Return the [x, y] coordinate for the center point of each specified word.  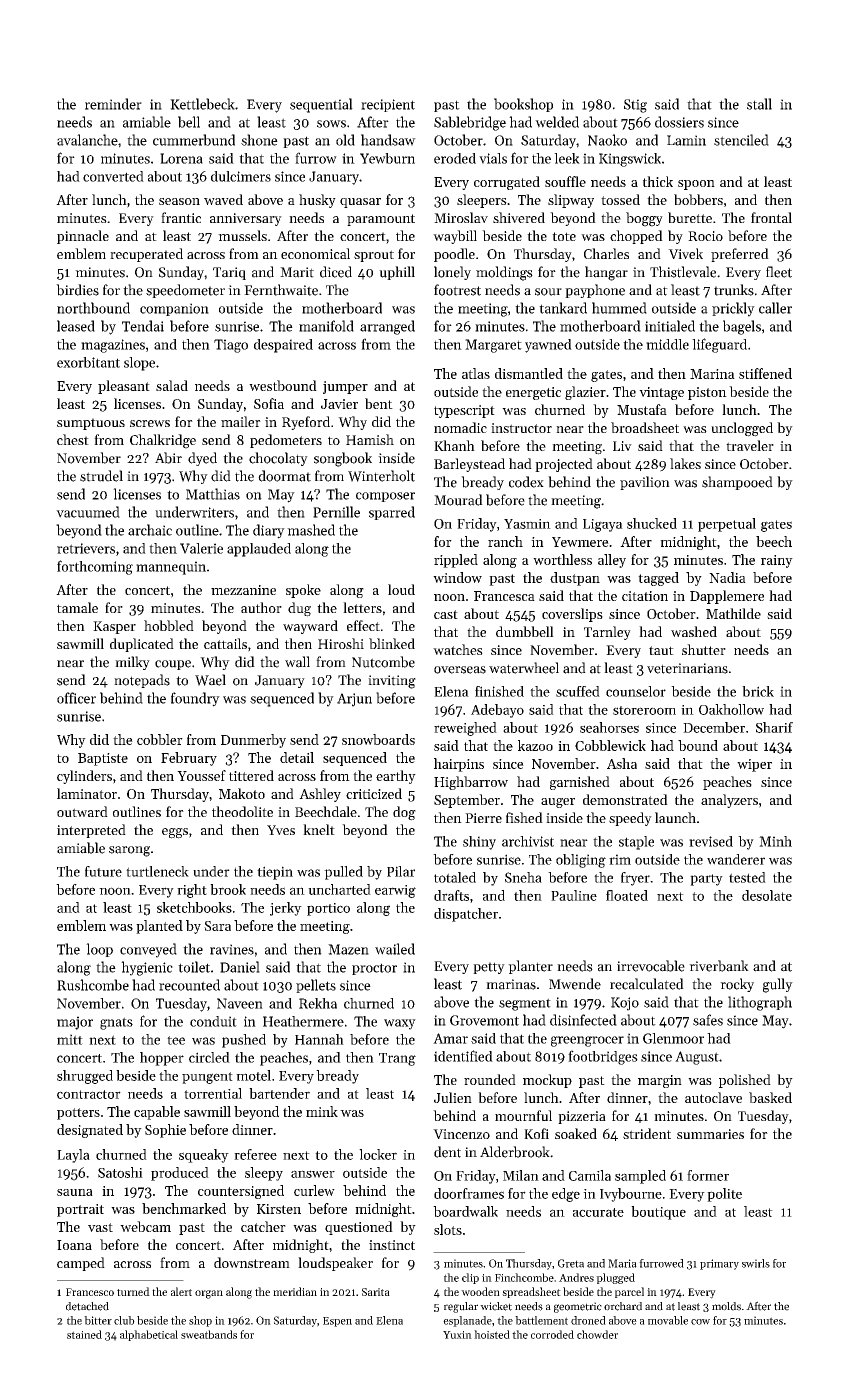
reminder [113, 104]
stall [759, 104]
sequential [321, 105]
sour [548, 292]
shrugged [85, 1077]
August [697, 1058]
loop [99, 950]
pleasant [124, 387]
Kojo [625, 1004]
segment [525, 1004]
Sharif [774, 727]
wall [297, 662]
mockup [547, 1081]
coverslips [572, 615]
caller [775, 308]
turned [133, 1291]
